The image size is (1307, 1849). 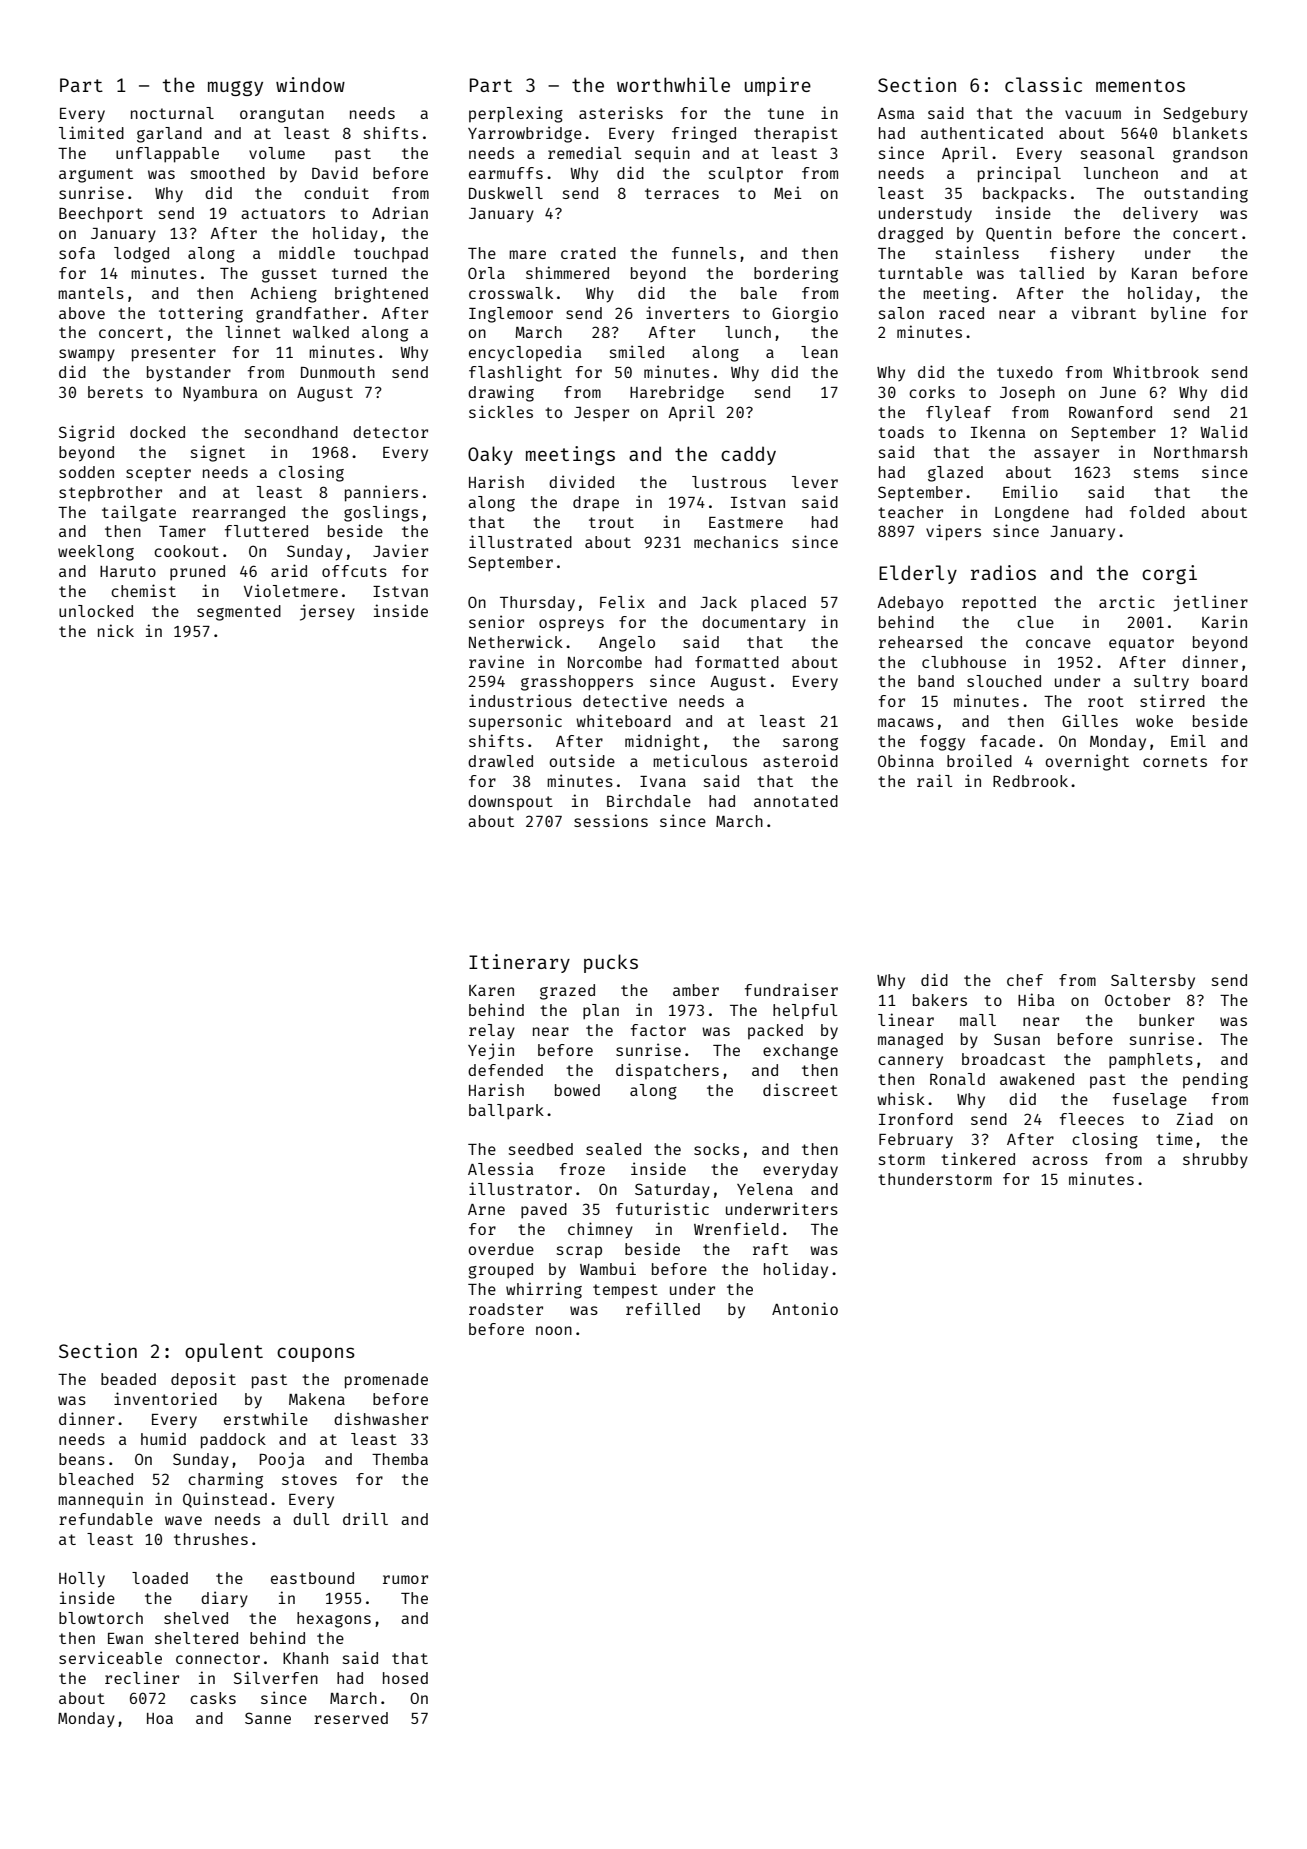 What do you see at coordinates (1215, 1161) in the screenshot?
I see `shrubby` at bounding box center [1215, 1161].
